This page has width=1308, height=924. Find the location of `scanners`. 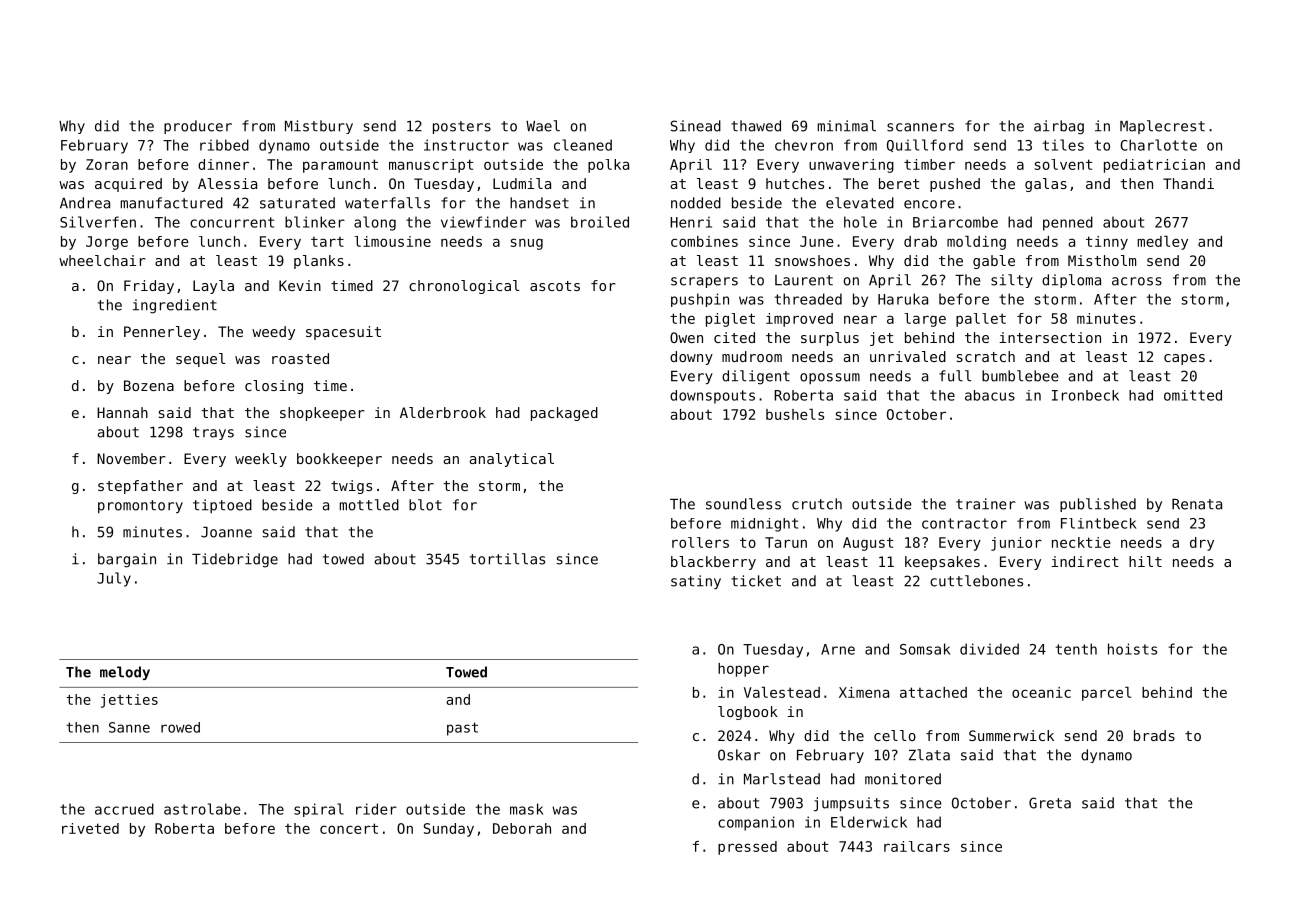

scanners is located at coordinates (920, 127).
